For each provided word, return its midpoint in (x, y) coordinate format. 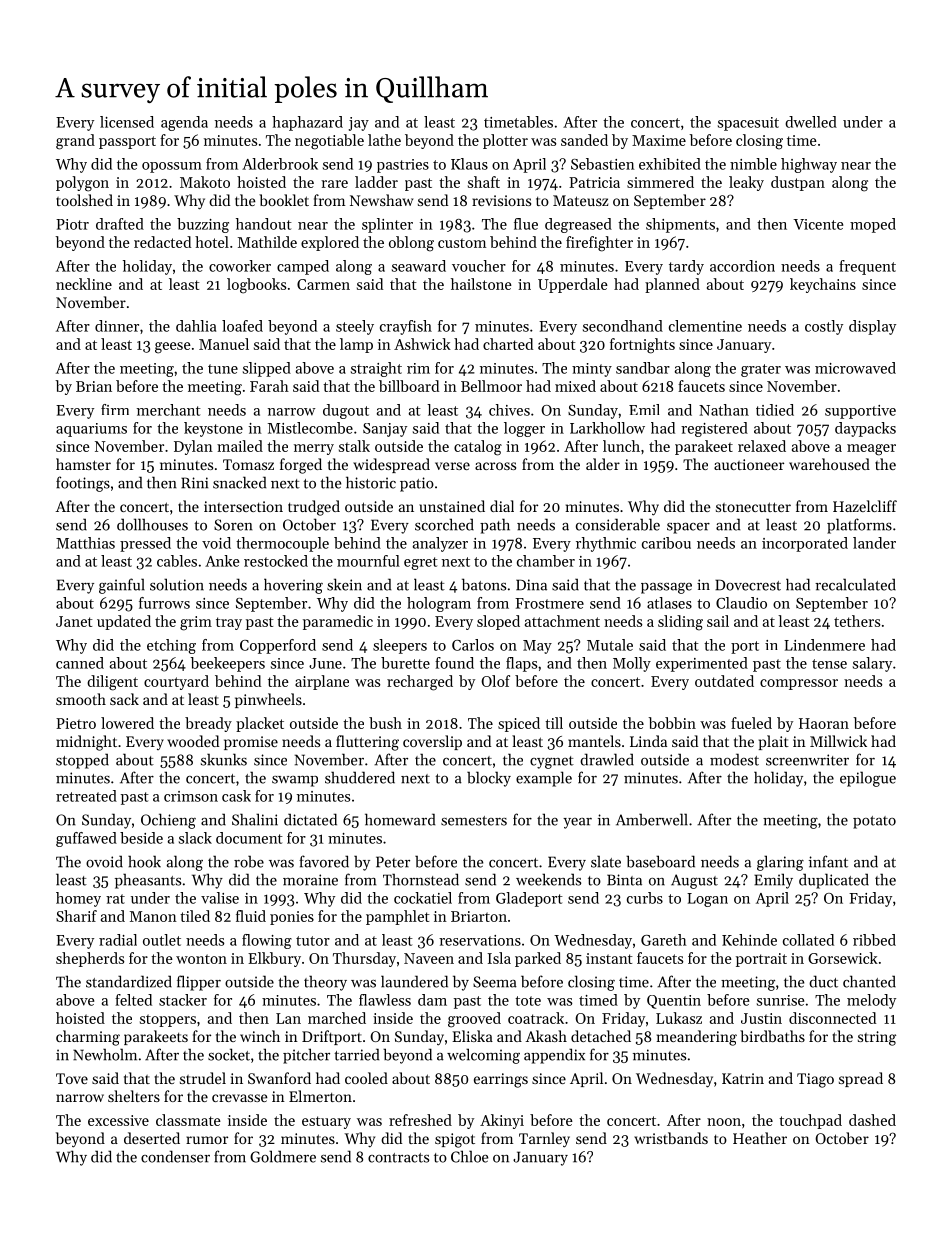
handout (264, 224)
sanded (584, 140)
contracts (398, 1158)
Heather (760, 1138)
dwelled (811, 122)
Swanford (279, 1078)
